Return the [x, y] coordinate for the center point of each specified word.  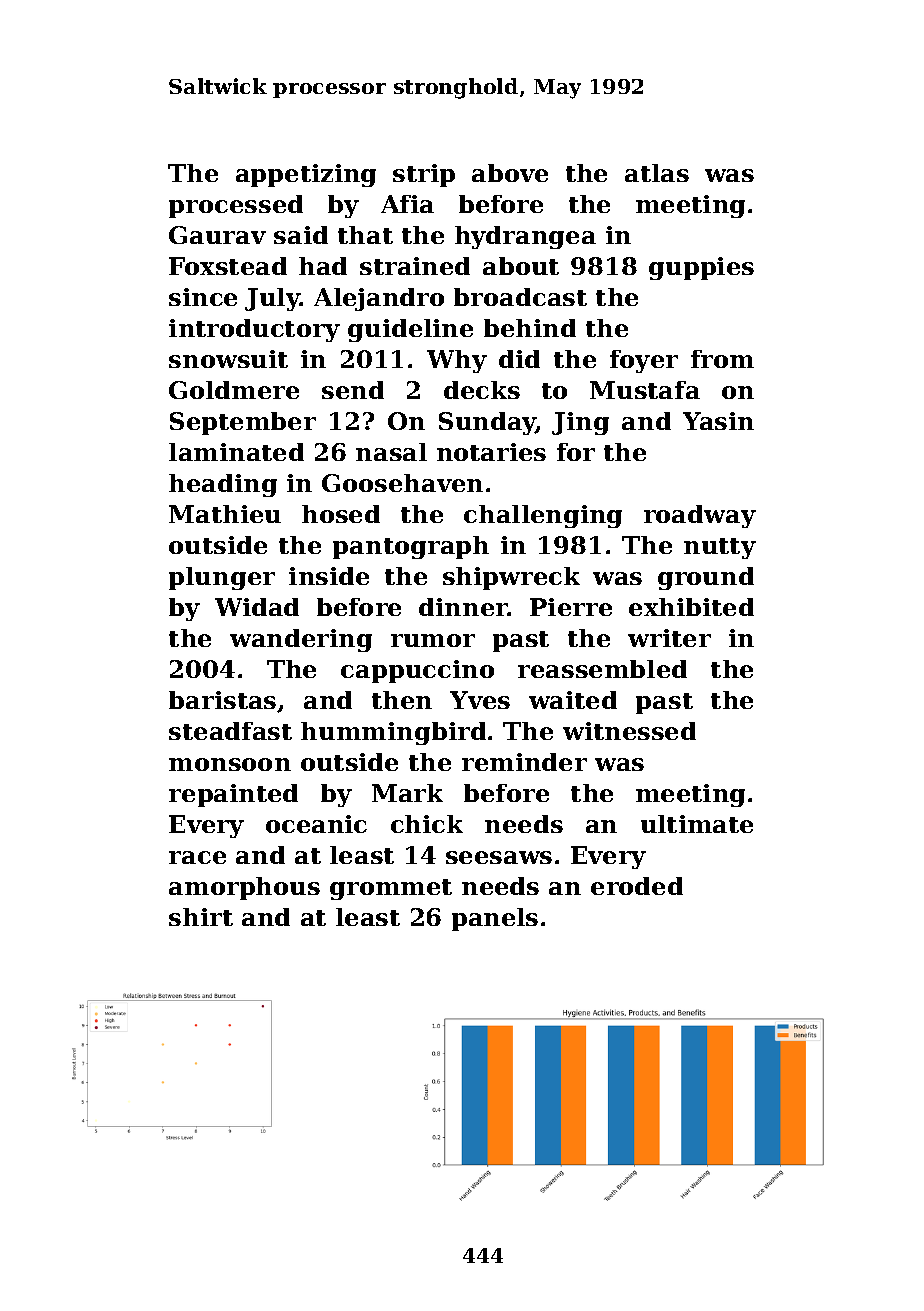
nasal [391, 452]
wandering [301, 640]
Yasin [718, 421]
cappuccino [417, 671]
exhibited [691, 607]
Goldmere [234, 390]
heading [223, 485]
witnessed [629, 731]
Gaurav [217, 235]
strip [424, 175]
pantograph [411, 547]
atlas [657, 173]
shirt [201, 917]
